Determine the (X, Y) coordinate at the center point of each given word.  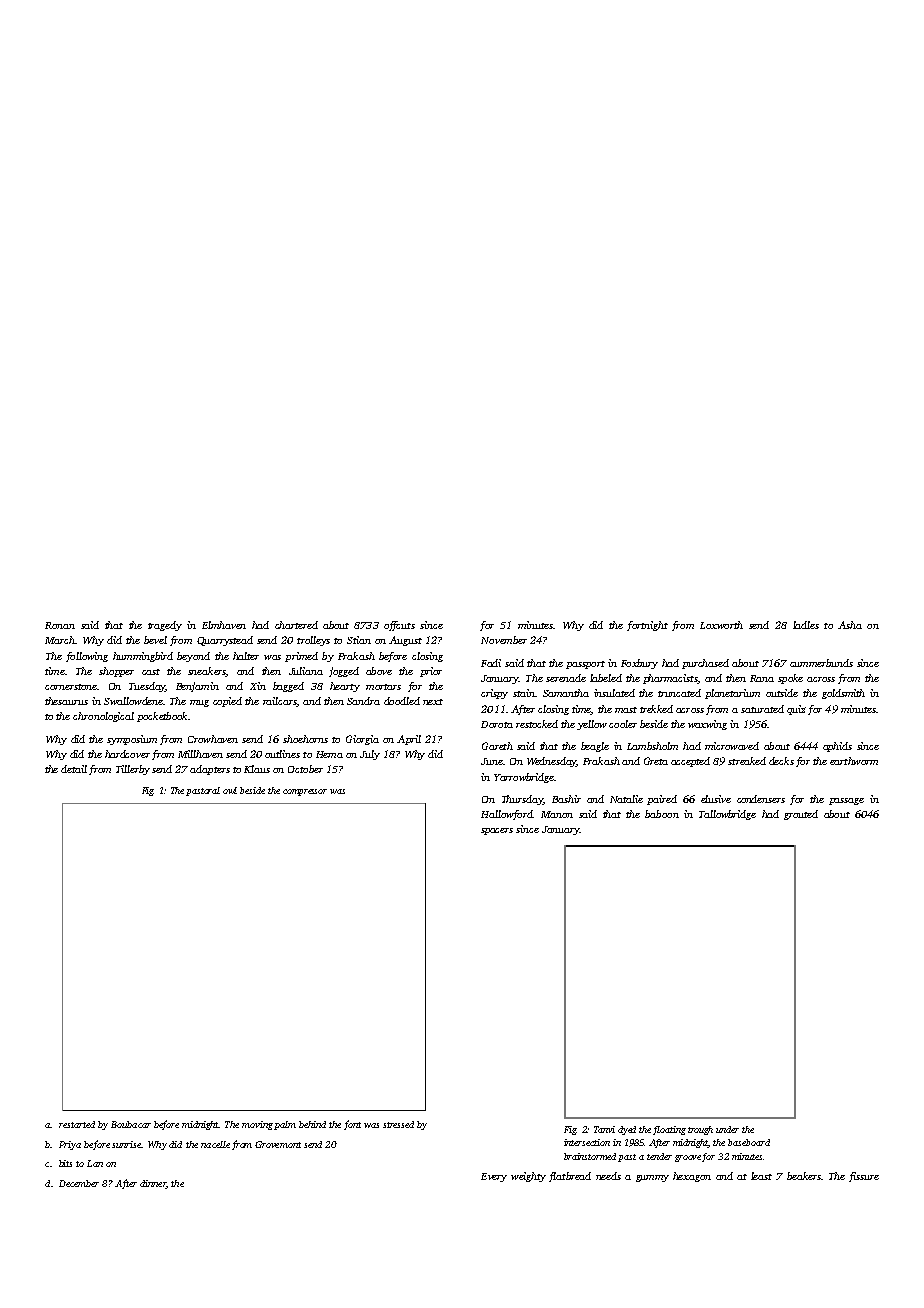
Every (494, 1177)
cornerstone (71, 687)
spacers (497, 831)
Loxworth (721, 625)
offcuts (399, 626)
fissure (864, 1177)
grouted (801, 815)
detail (74, 769)
